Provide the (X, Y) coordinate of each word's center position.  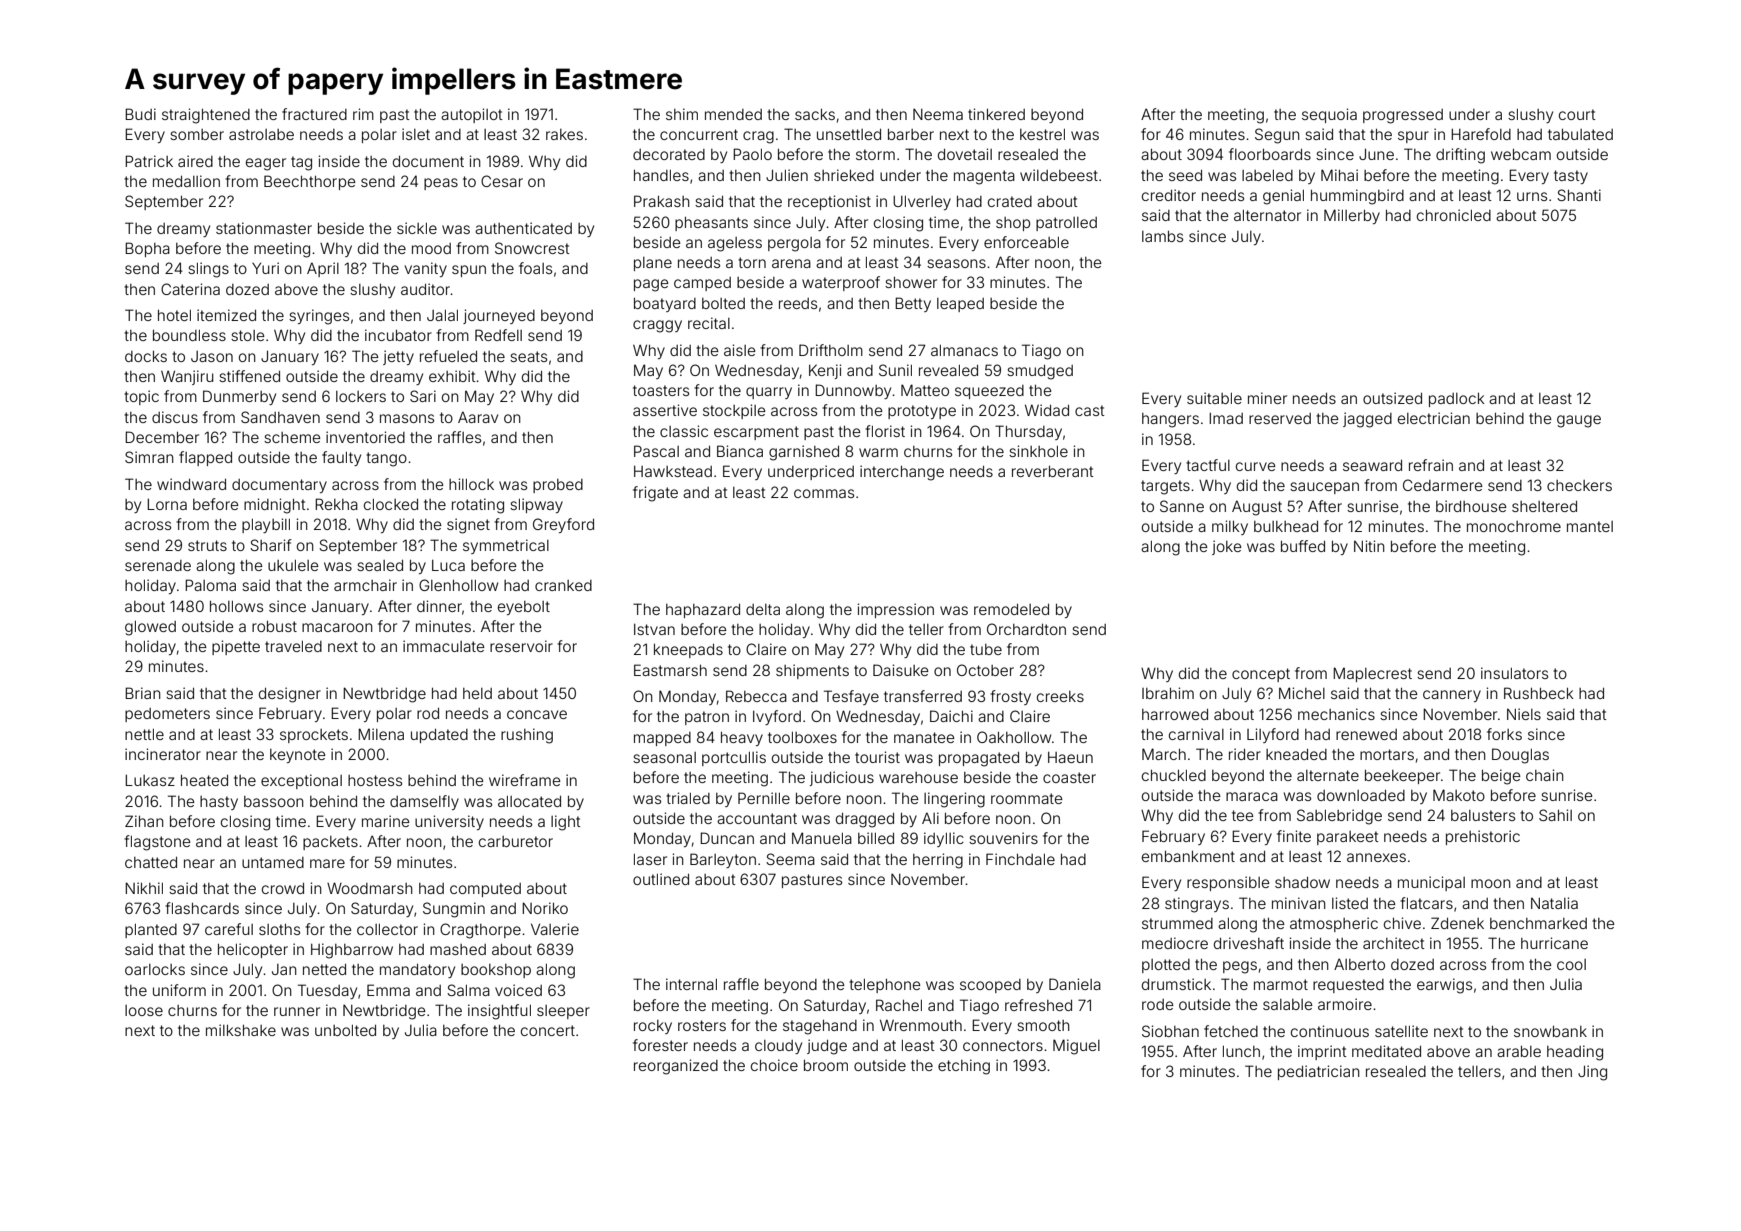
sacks (815, 114)
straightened (206, 116)
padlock (1457, 400)
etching (964, 1067)
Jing (1592, 1073)
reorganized (676, 1067)
